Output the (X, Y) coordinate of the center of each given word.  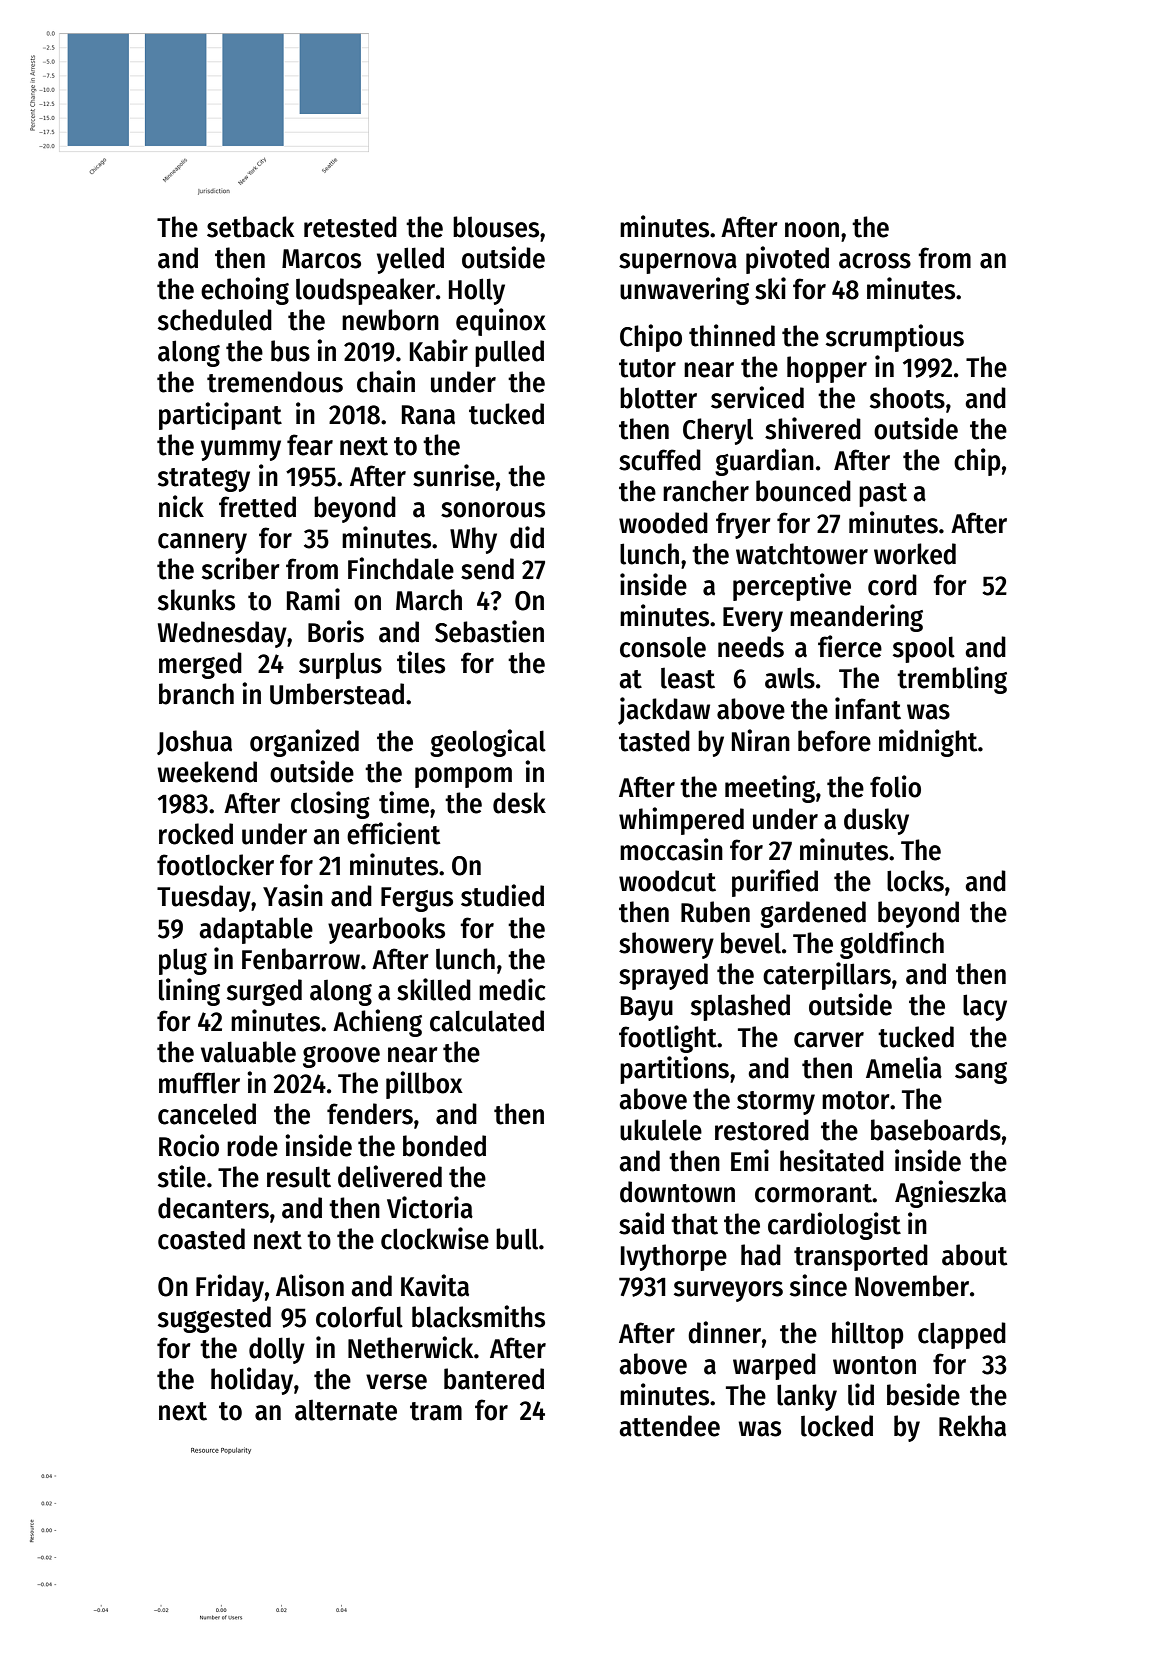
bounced (803, 491)
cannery (202, 543)
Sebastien (489, 631)
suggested (214, 1319)
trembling (952, 680)
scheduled (215, 320)
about (974, 1255)
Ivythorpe (674, 1257)
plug (183, 961)
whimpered (681, 821)
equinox (501, 322)
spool (924, 649)
